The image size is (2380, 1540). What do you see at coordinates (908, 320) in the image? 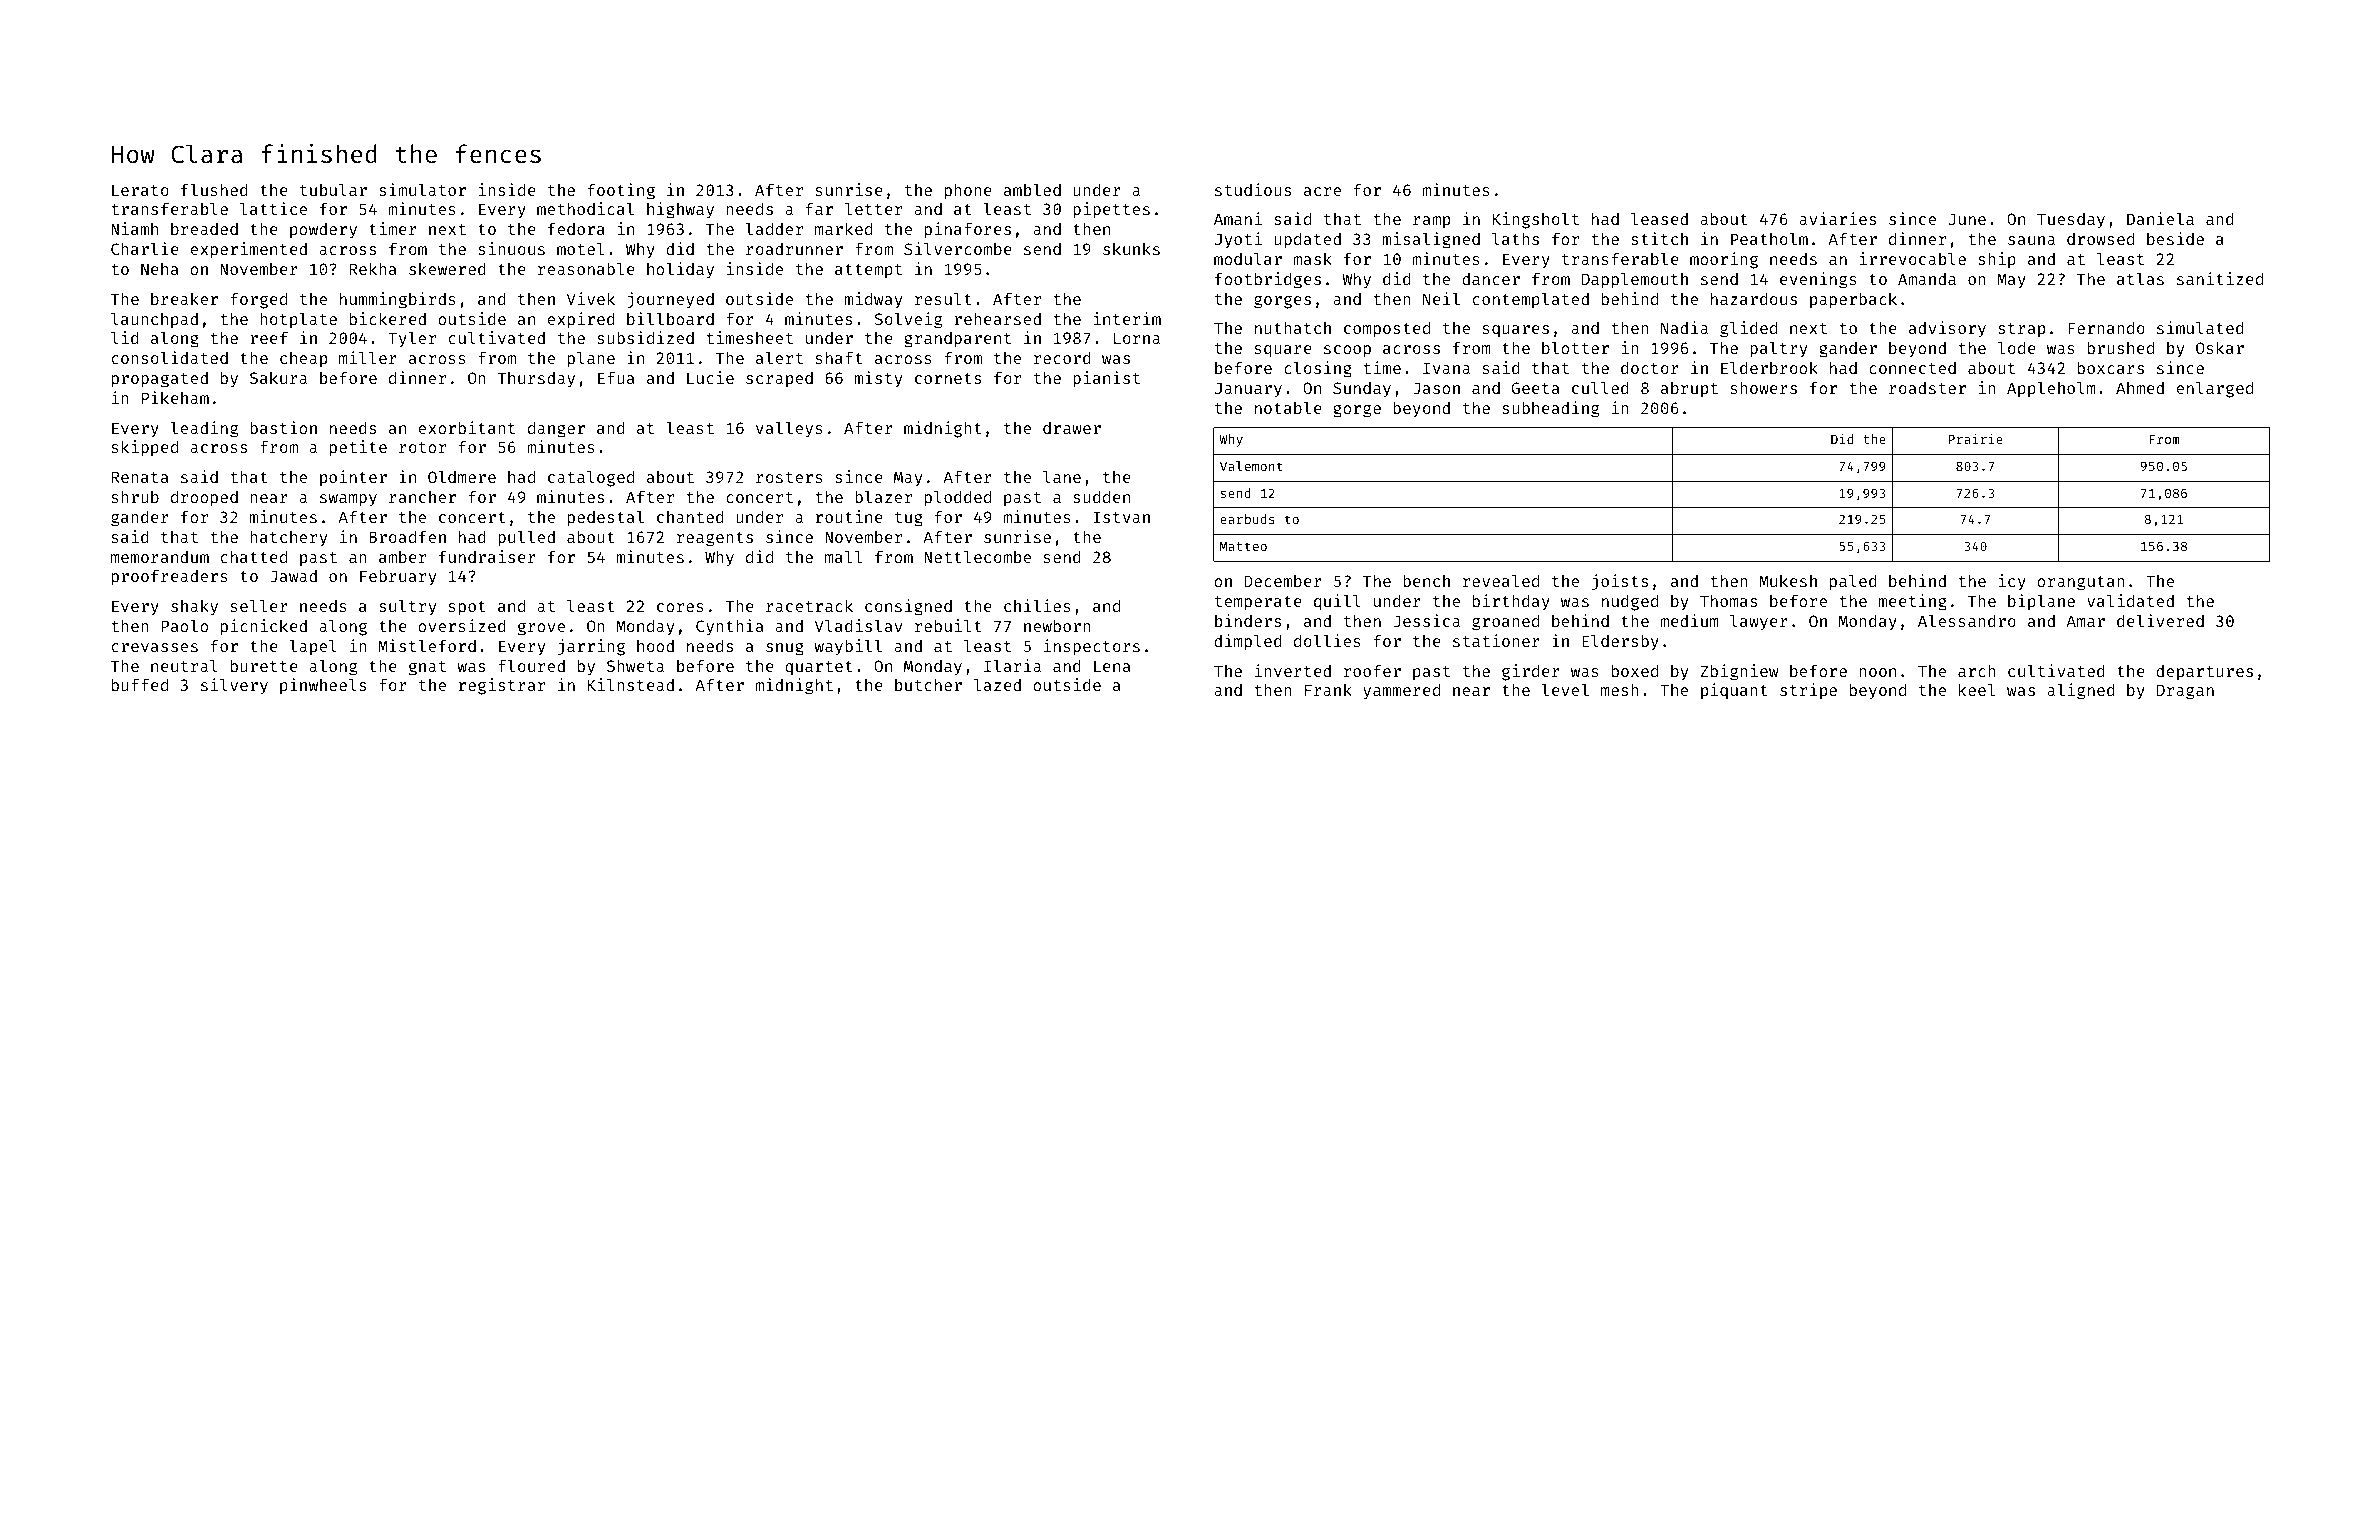
I see `Solveig` at bounding box center [908, 320].
